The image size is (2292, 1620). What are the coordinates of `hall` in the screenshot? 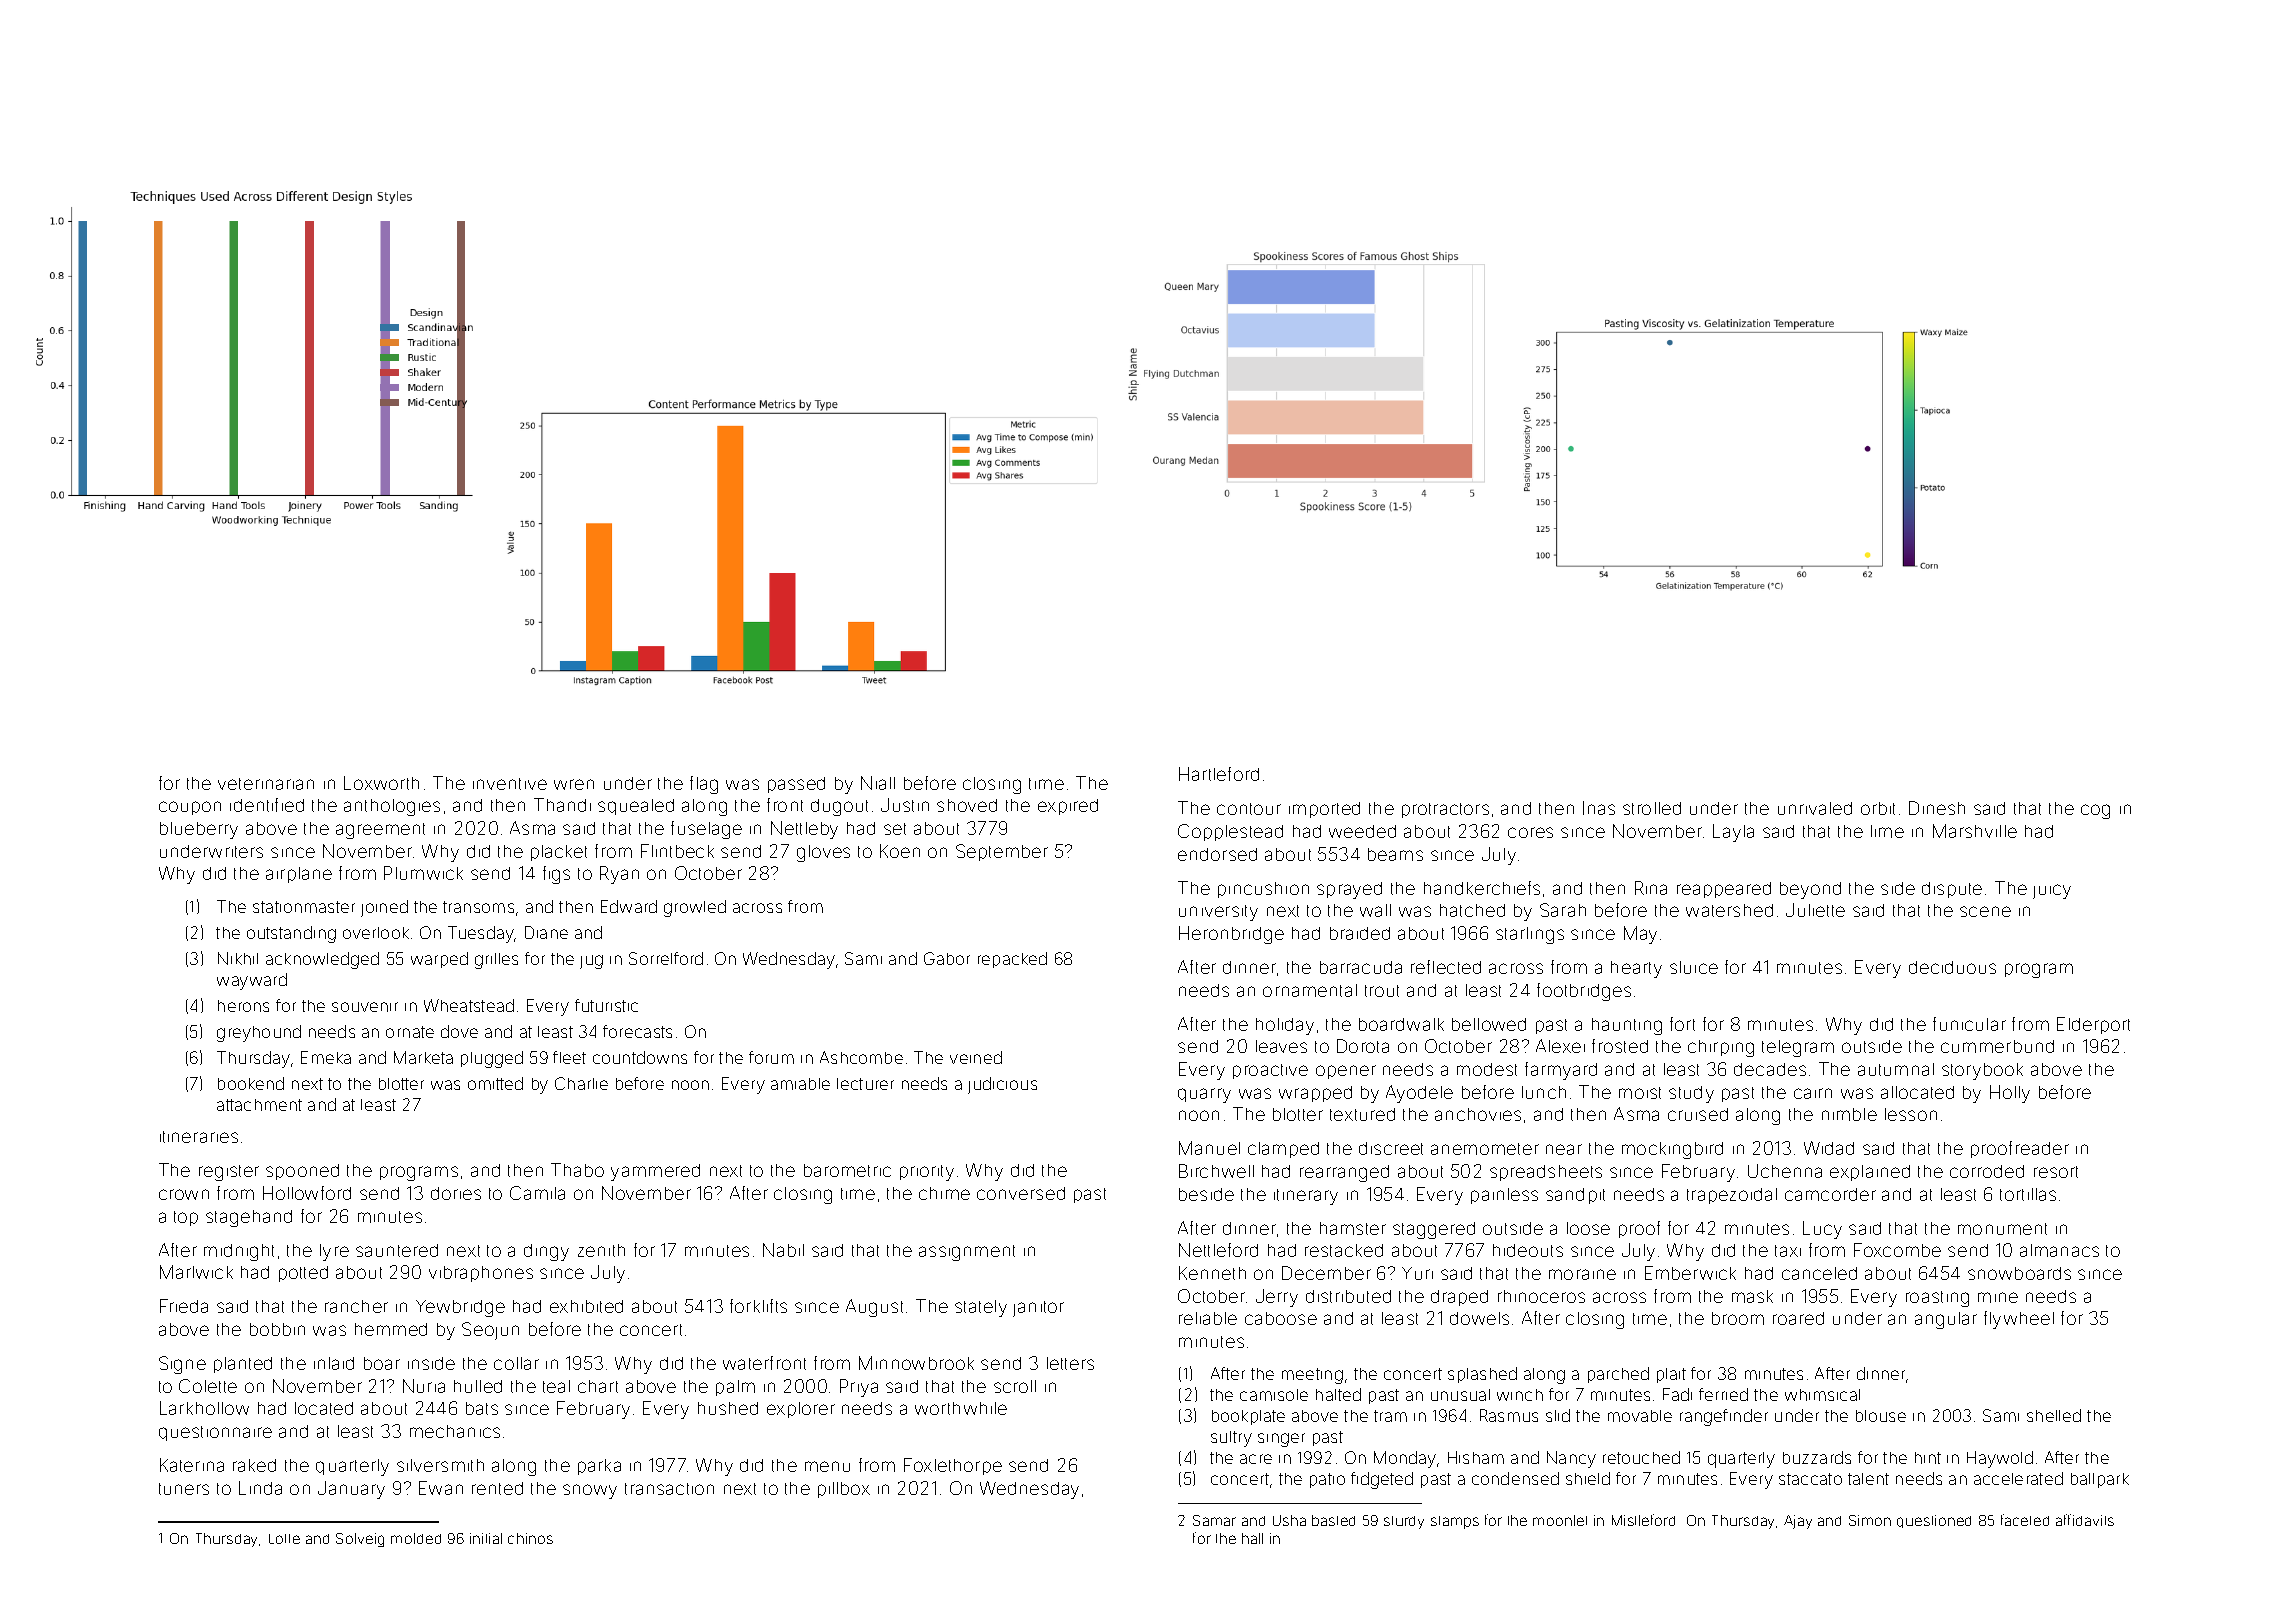 It's located at (1252, 1538).
